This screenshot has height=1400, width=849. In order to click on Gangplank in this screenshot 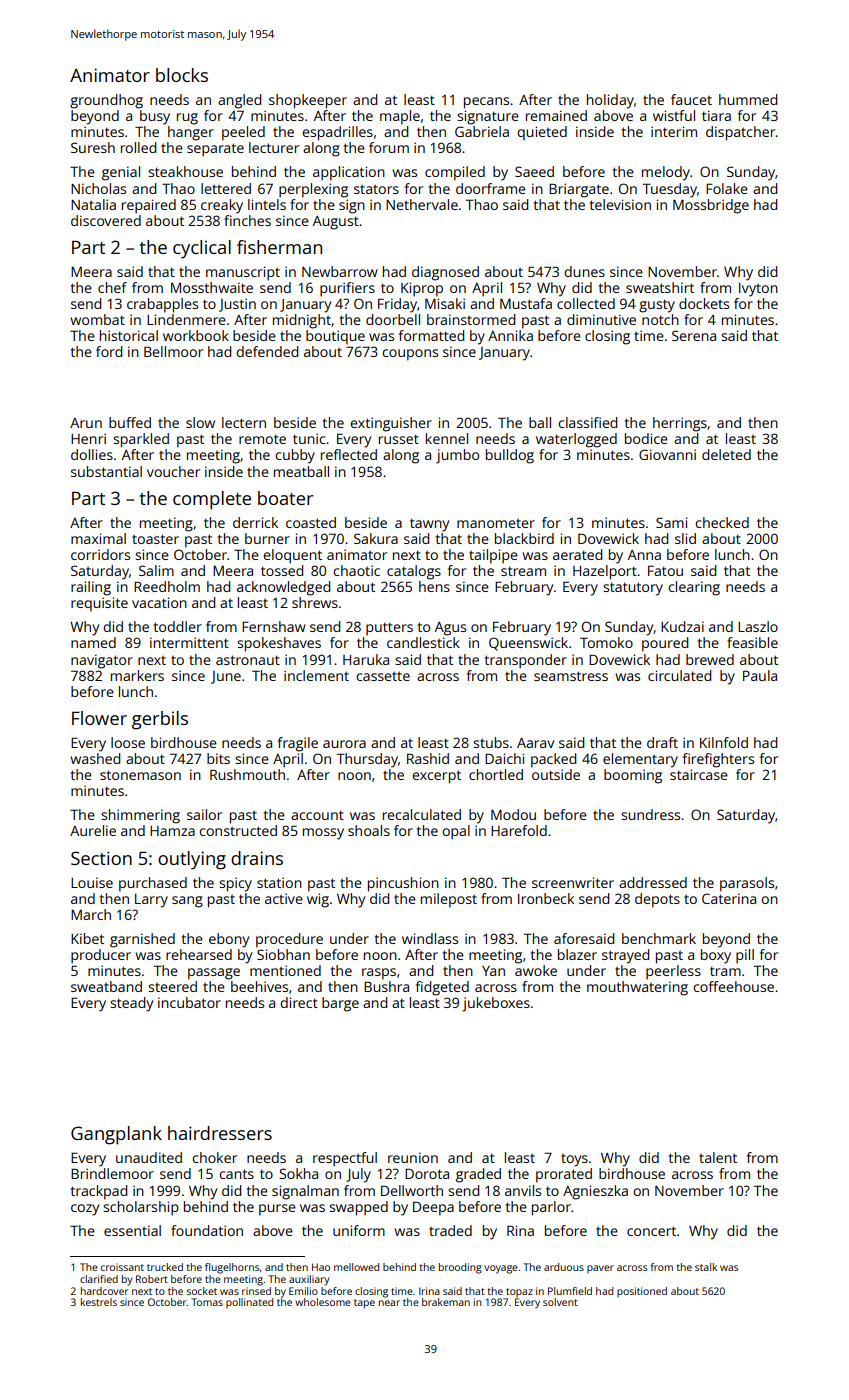, I will do `click(116, 1135)`.
